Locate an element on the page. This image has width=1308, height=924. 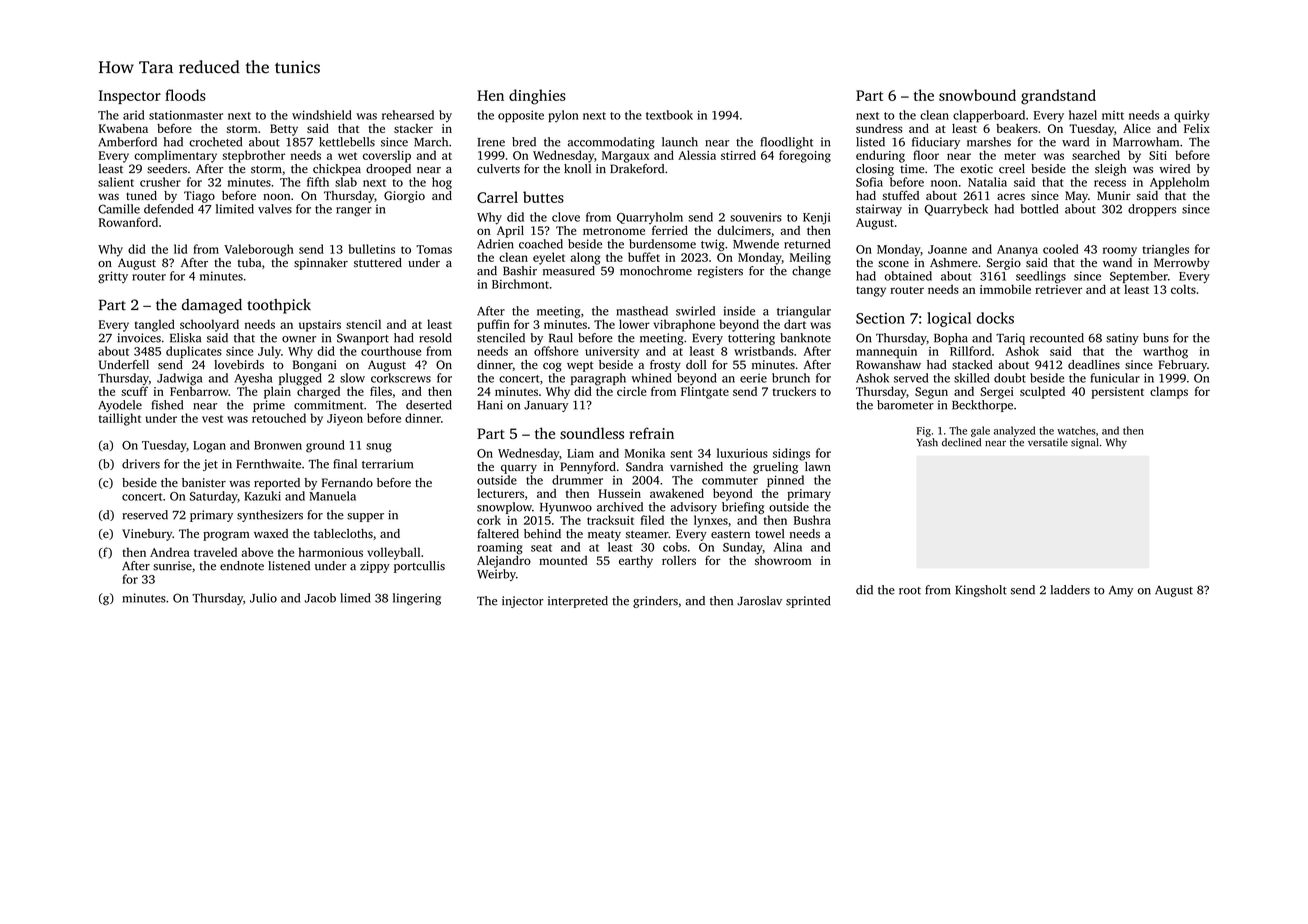
clamps is located at coordinates (1169, 392).
